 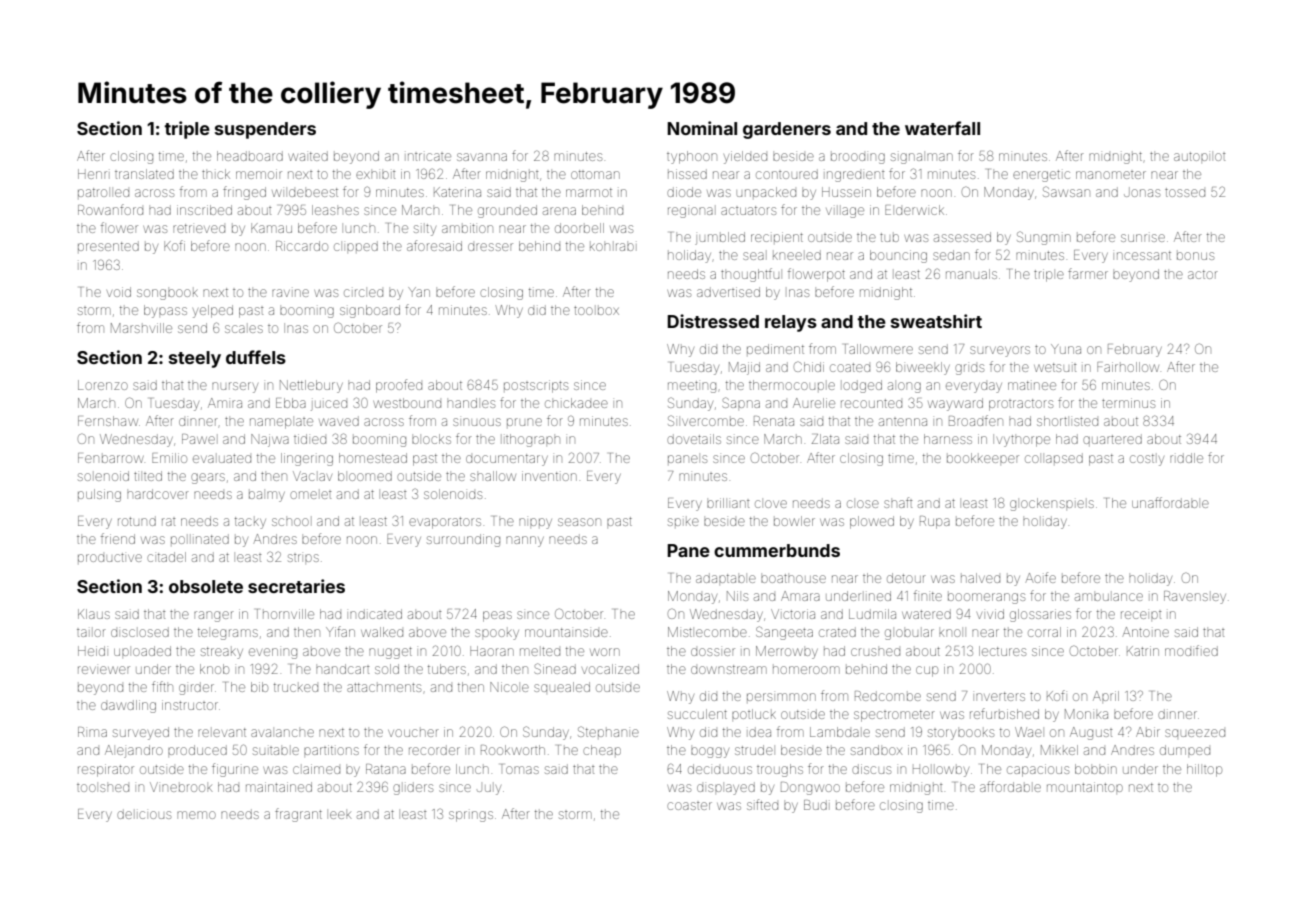 I want to click on chickadee, so click(x=576, y=403).
